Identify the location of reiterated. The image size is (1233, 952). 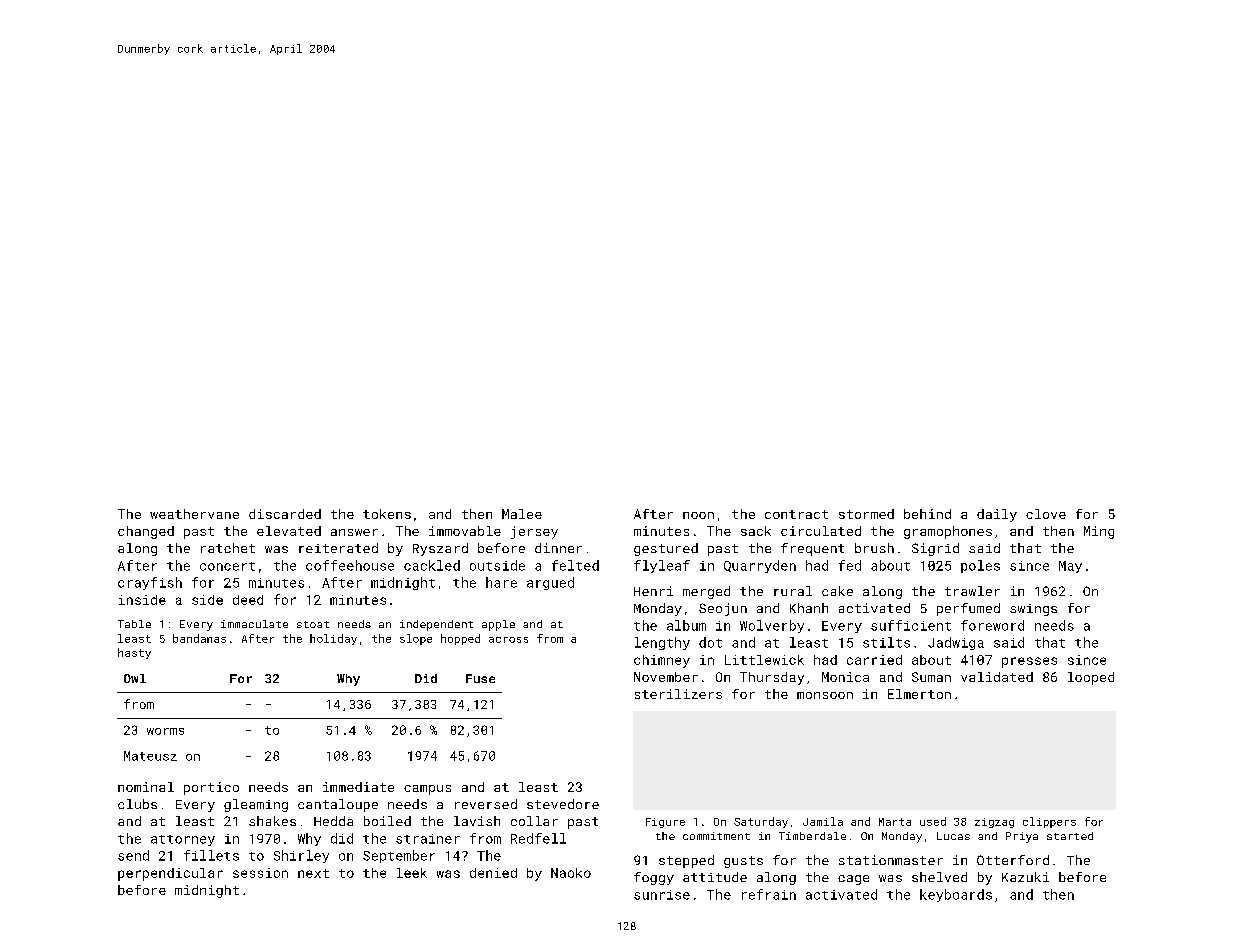
(338, 548).
